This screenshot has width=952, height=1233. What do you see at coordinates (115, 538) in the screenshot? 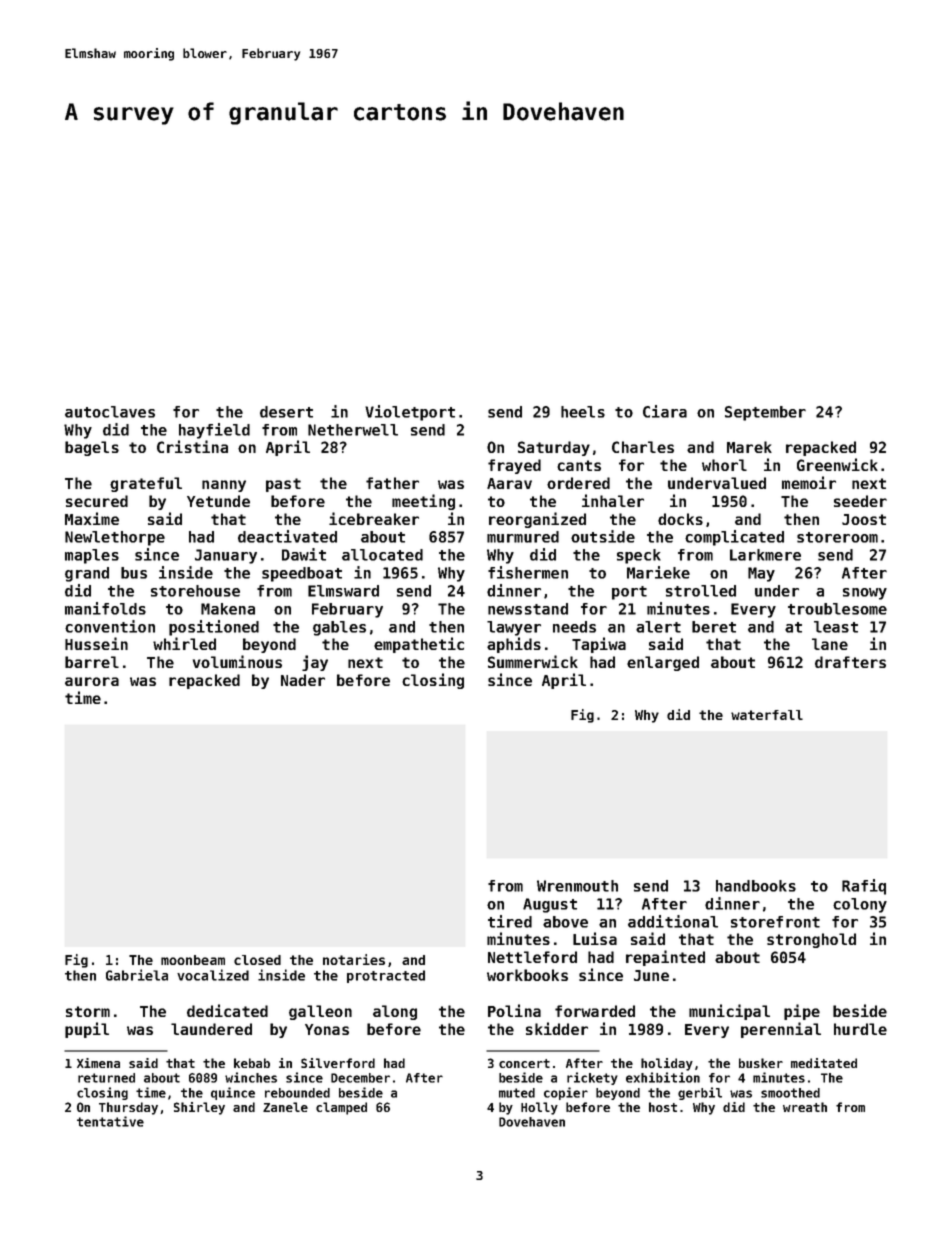
I see `Newlethorpe` at bounding box center [115, 538].
